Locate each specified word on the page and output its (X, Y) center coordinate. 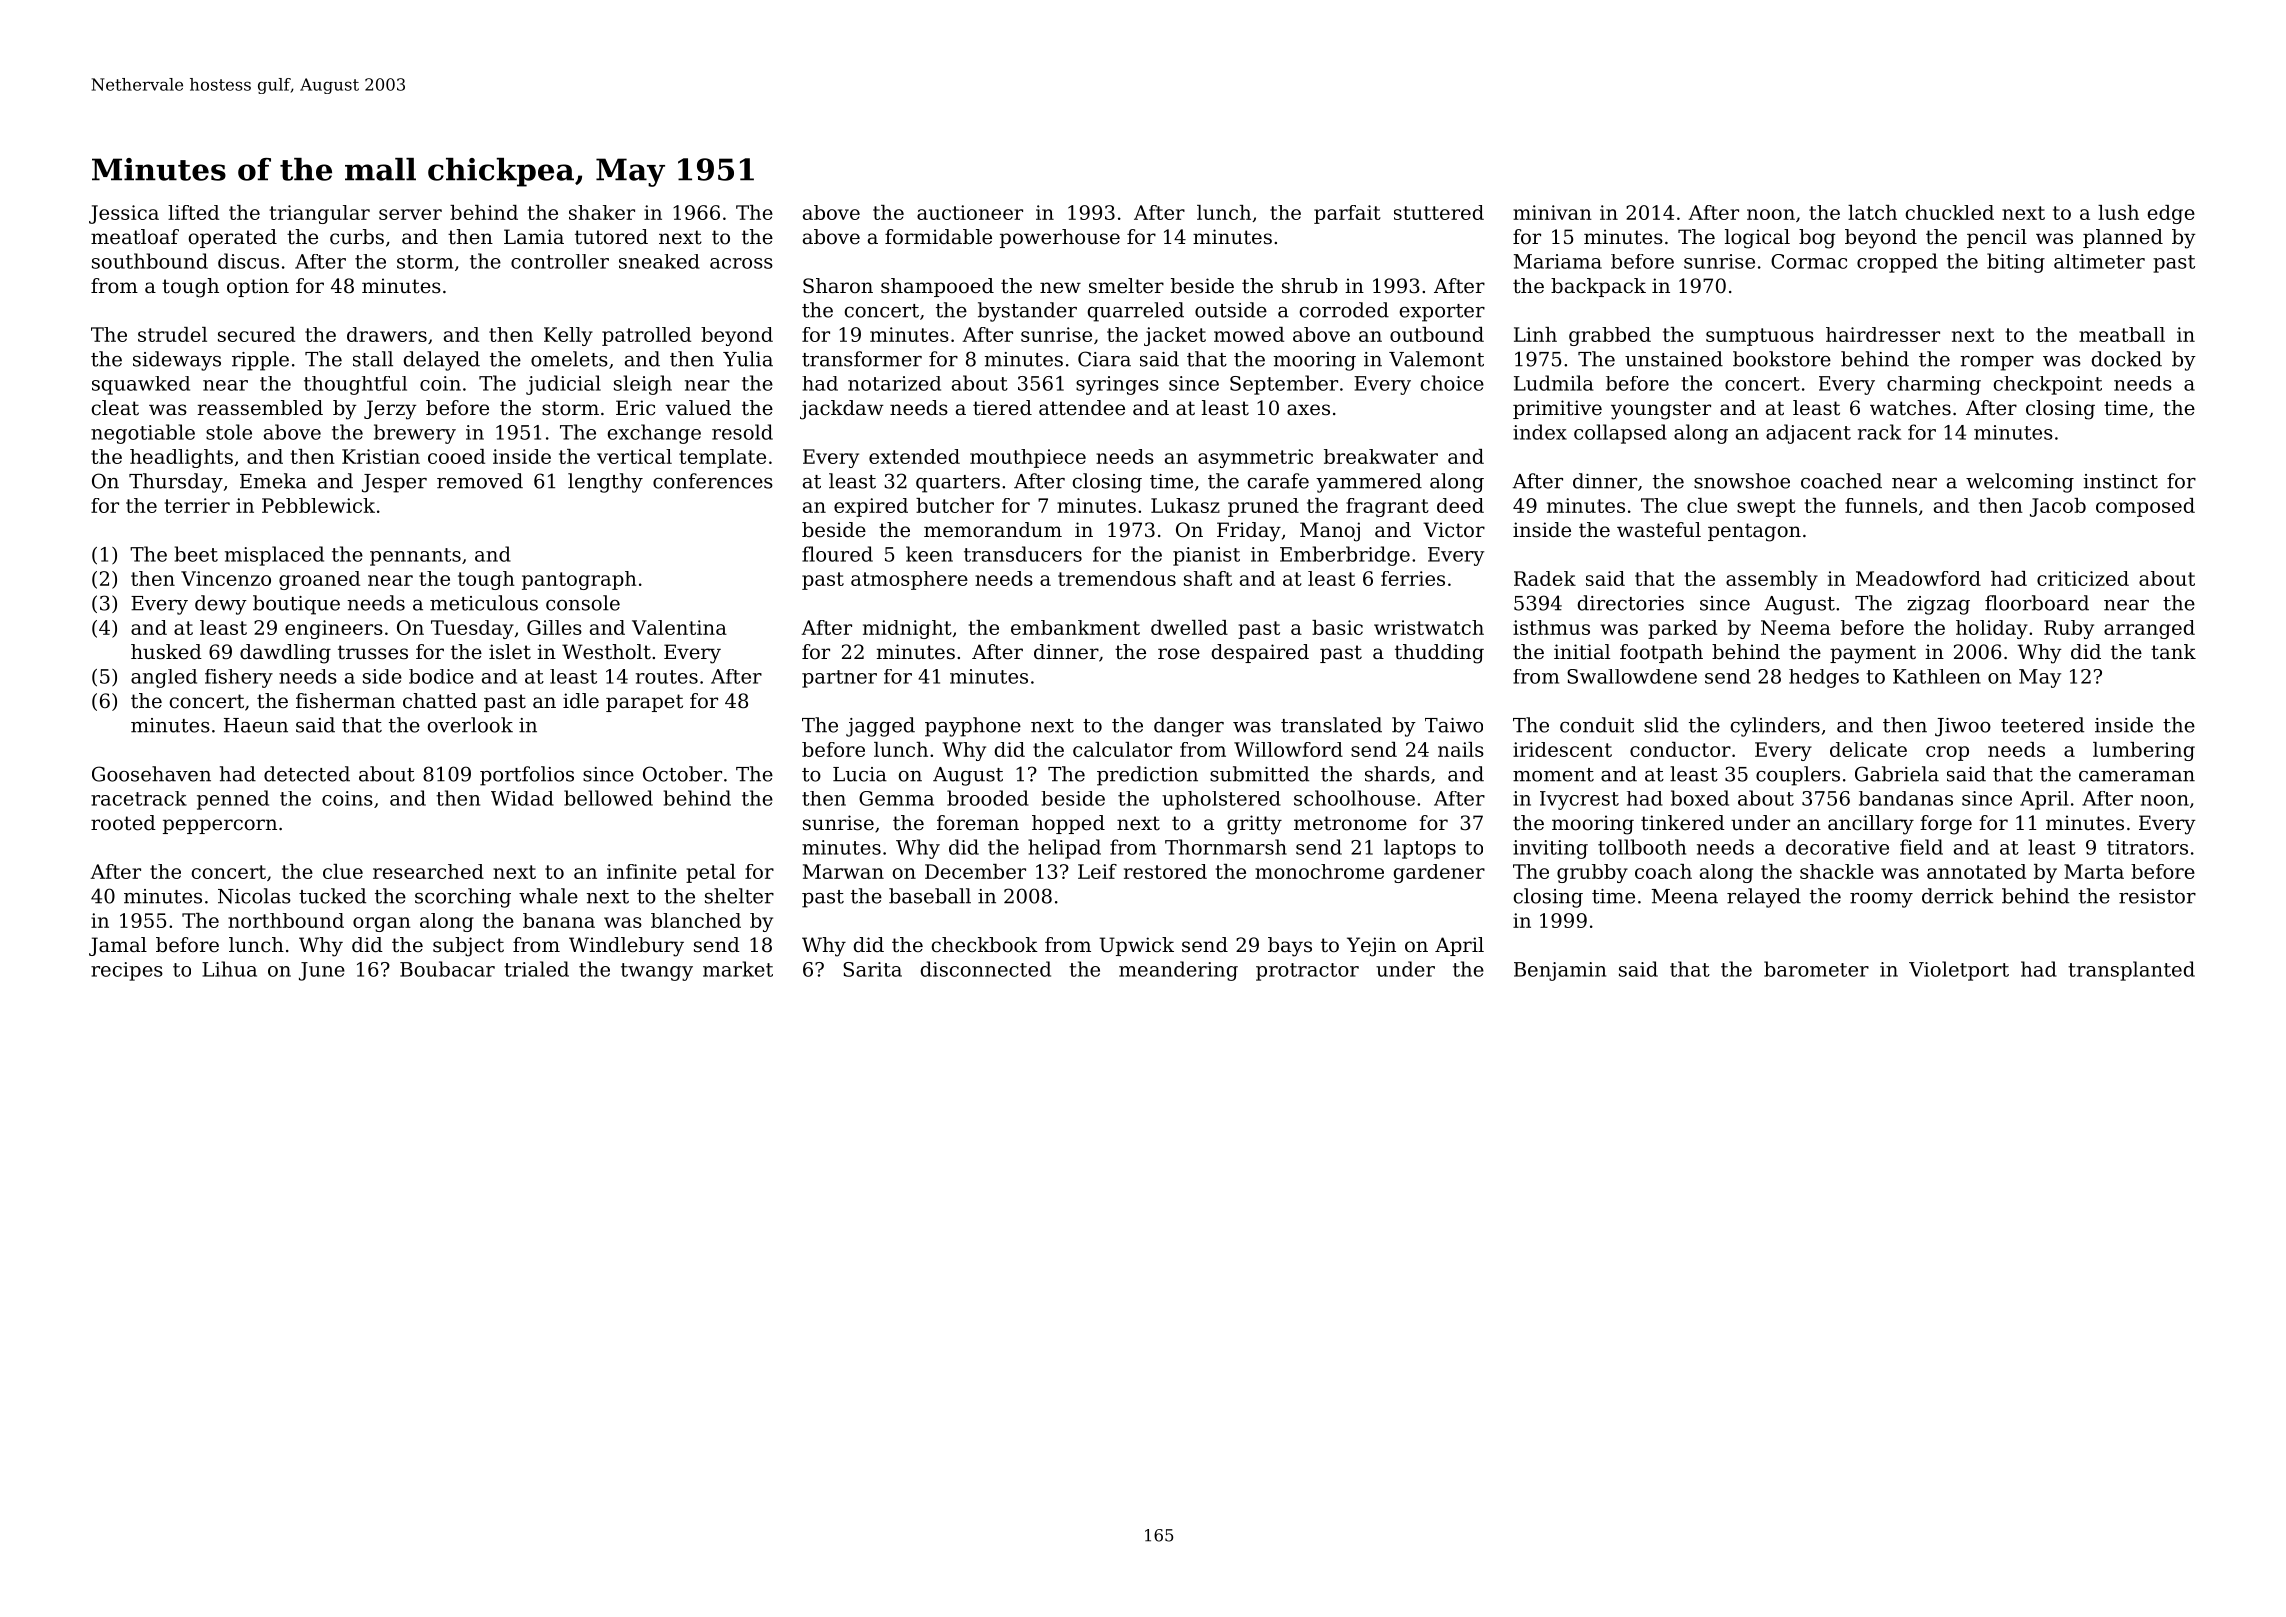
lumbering (2144, 751)
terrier (197, 505)
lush (2118, 212)
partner (839, 679)
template (722, 458)
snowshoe (1742, 481)
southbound (150, 261)
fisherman (345, 701)
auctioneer (970, 212)
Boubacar (447, 969)
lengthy (605, 483)
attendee (1082, 408)
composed (2145, 507)
